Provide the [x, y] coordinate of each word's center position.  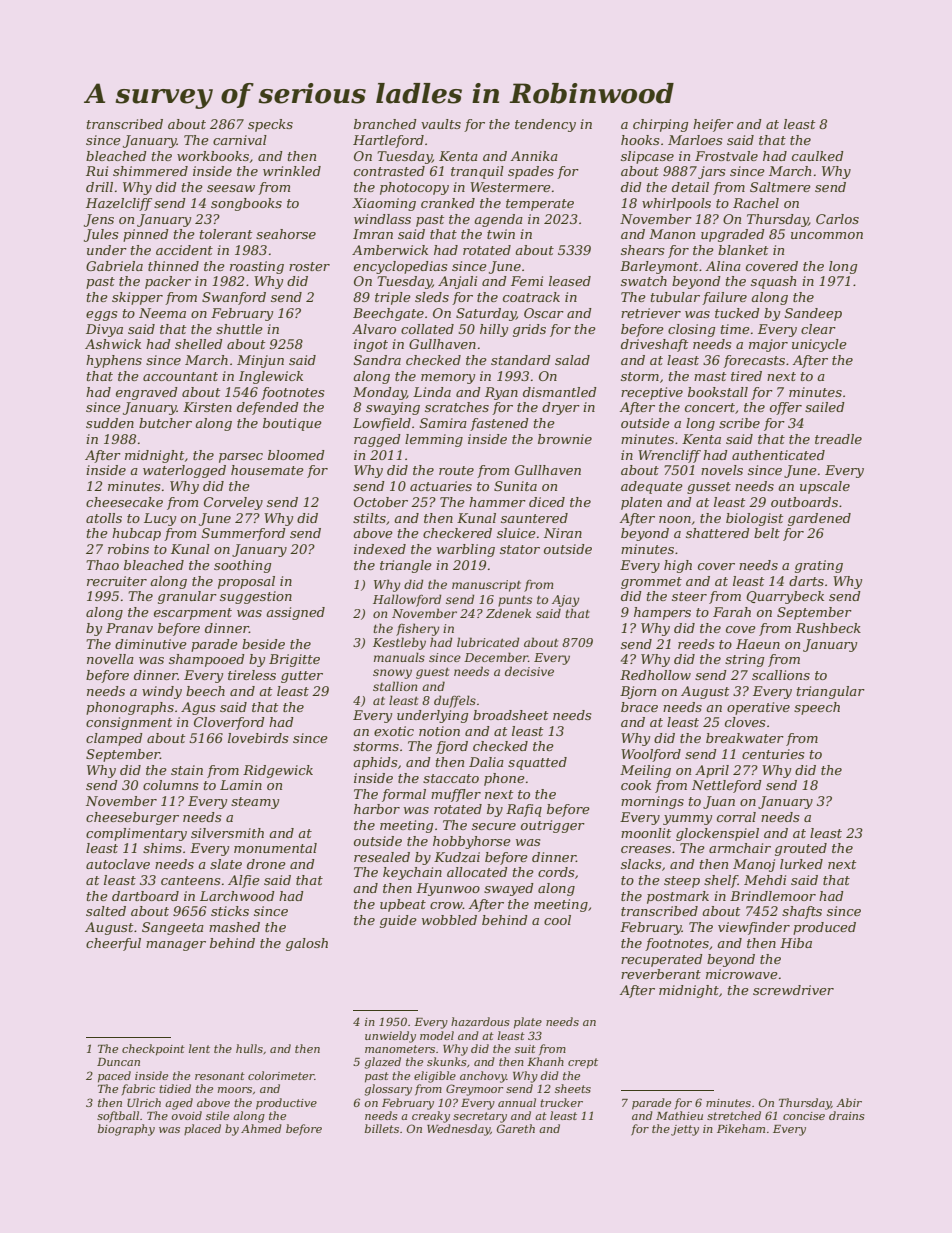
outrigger [553, 826]
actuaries [441, 486]
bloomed [296, 455]
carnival [240, 140]
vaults [441, 124]
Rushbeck [828, 628]
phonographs [130, 708]
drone [266, 864]
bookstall [718, 392]
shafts [802, 912]
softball [118, 1117]
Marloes [695, 140]
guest [432, 673]
